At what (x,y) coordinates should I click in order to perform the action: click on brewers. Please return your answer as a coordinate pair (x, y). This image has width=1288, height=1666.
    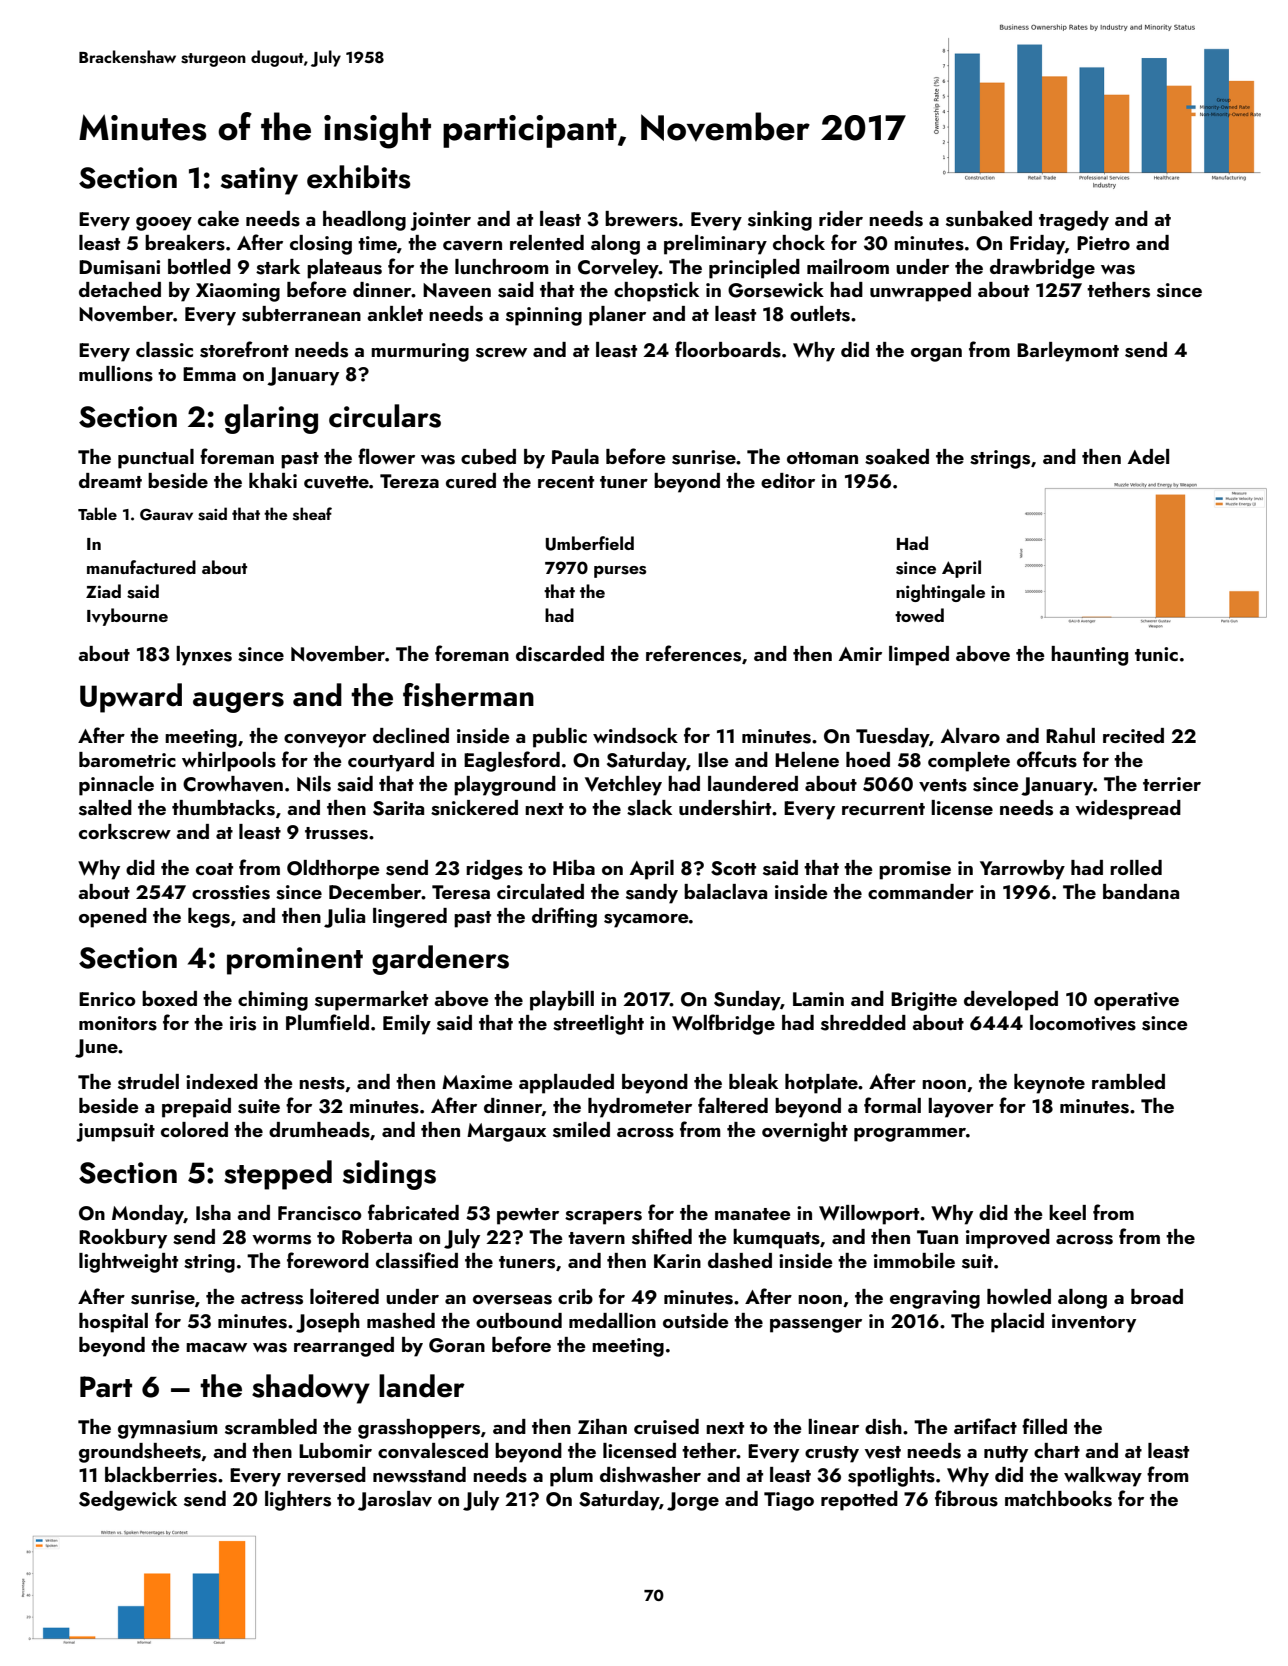
    Looking at the image, I should click on (641, 219).
